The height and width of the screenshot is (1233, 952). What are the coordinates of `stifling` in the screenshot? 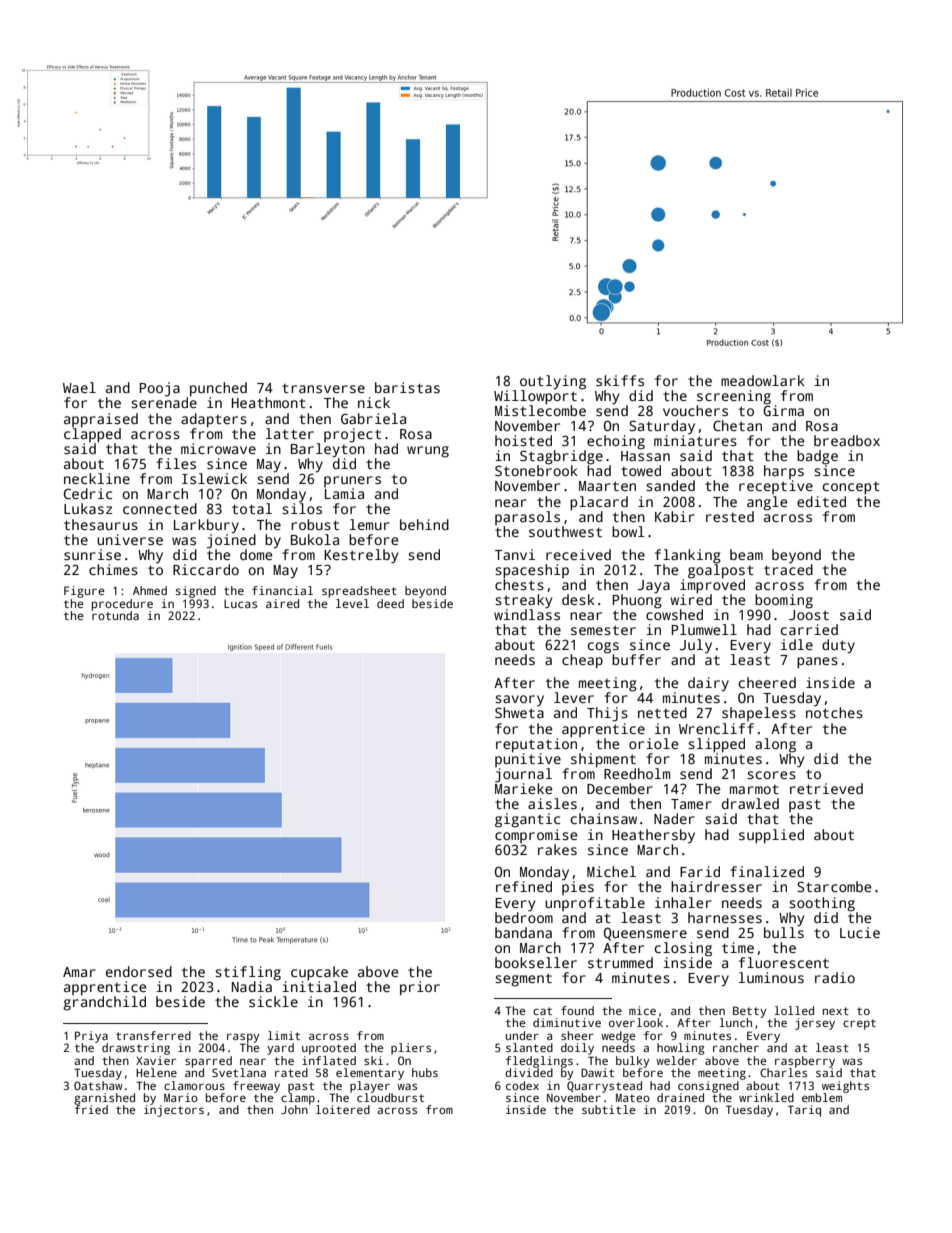 It's located at (248, 973).
